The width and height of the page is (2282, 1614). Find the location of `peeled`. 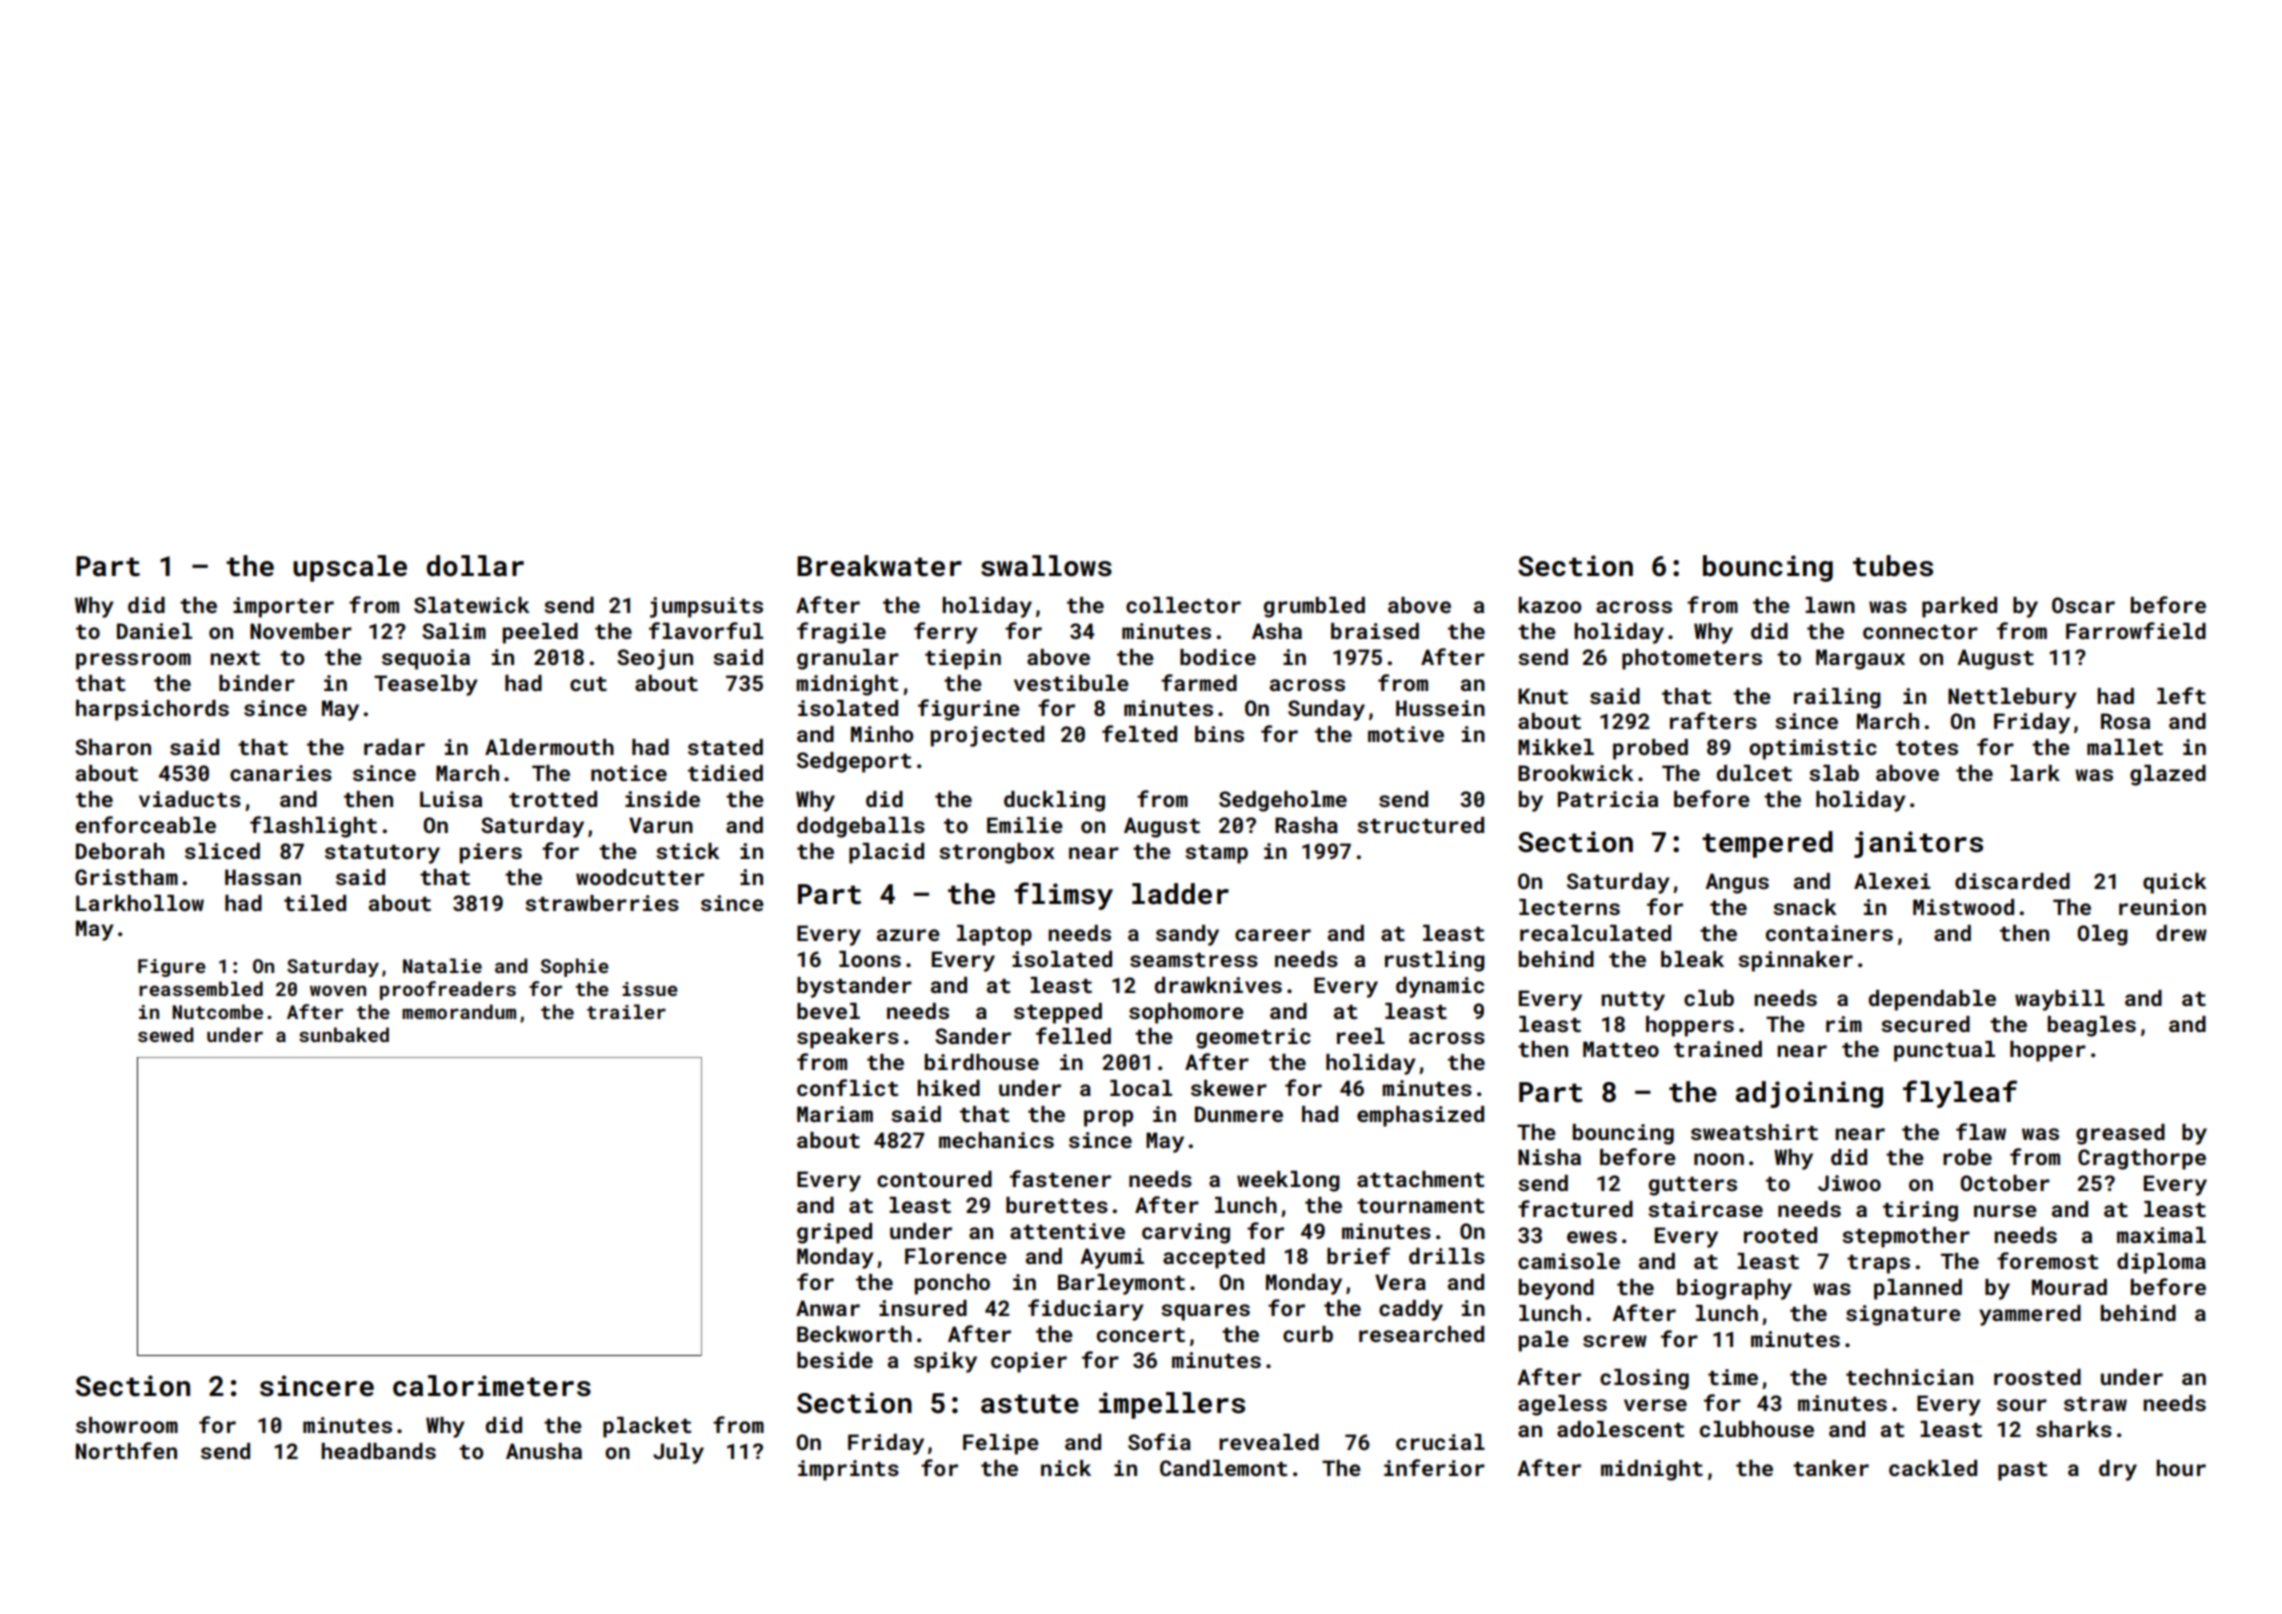

peeled is located at coordinates (540, 633).
